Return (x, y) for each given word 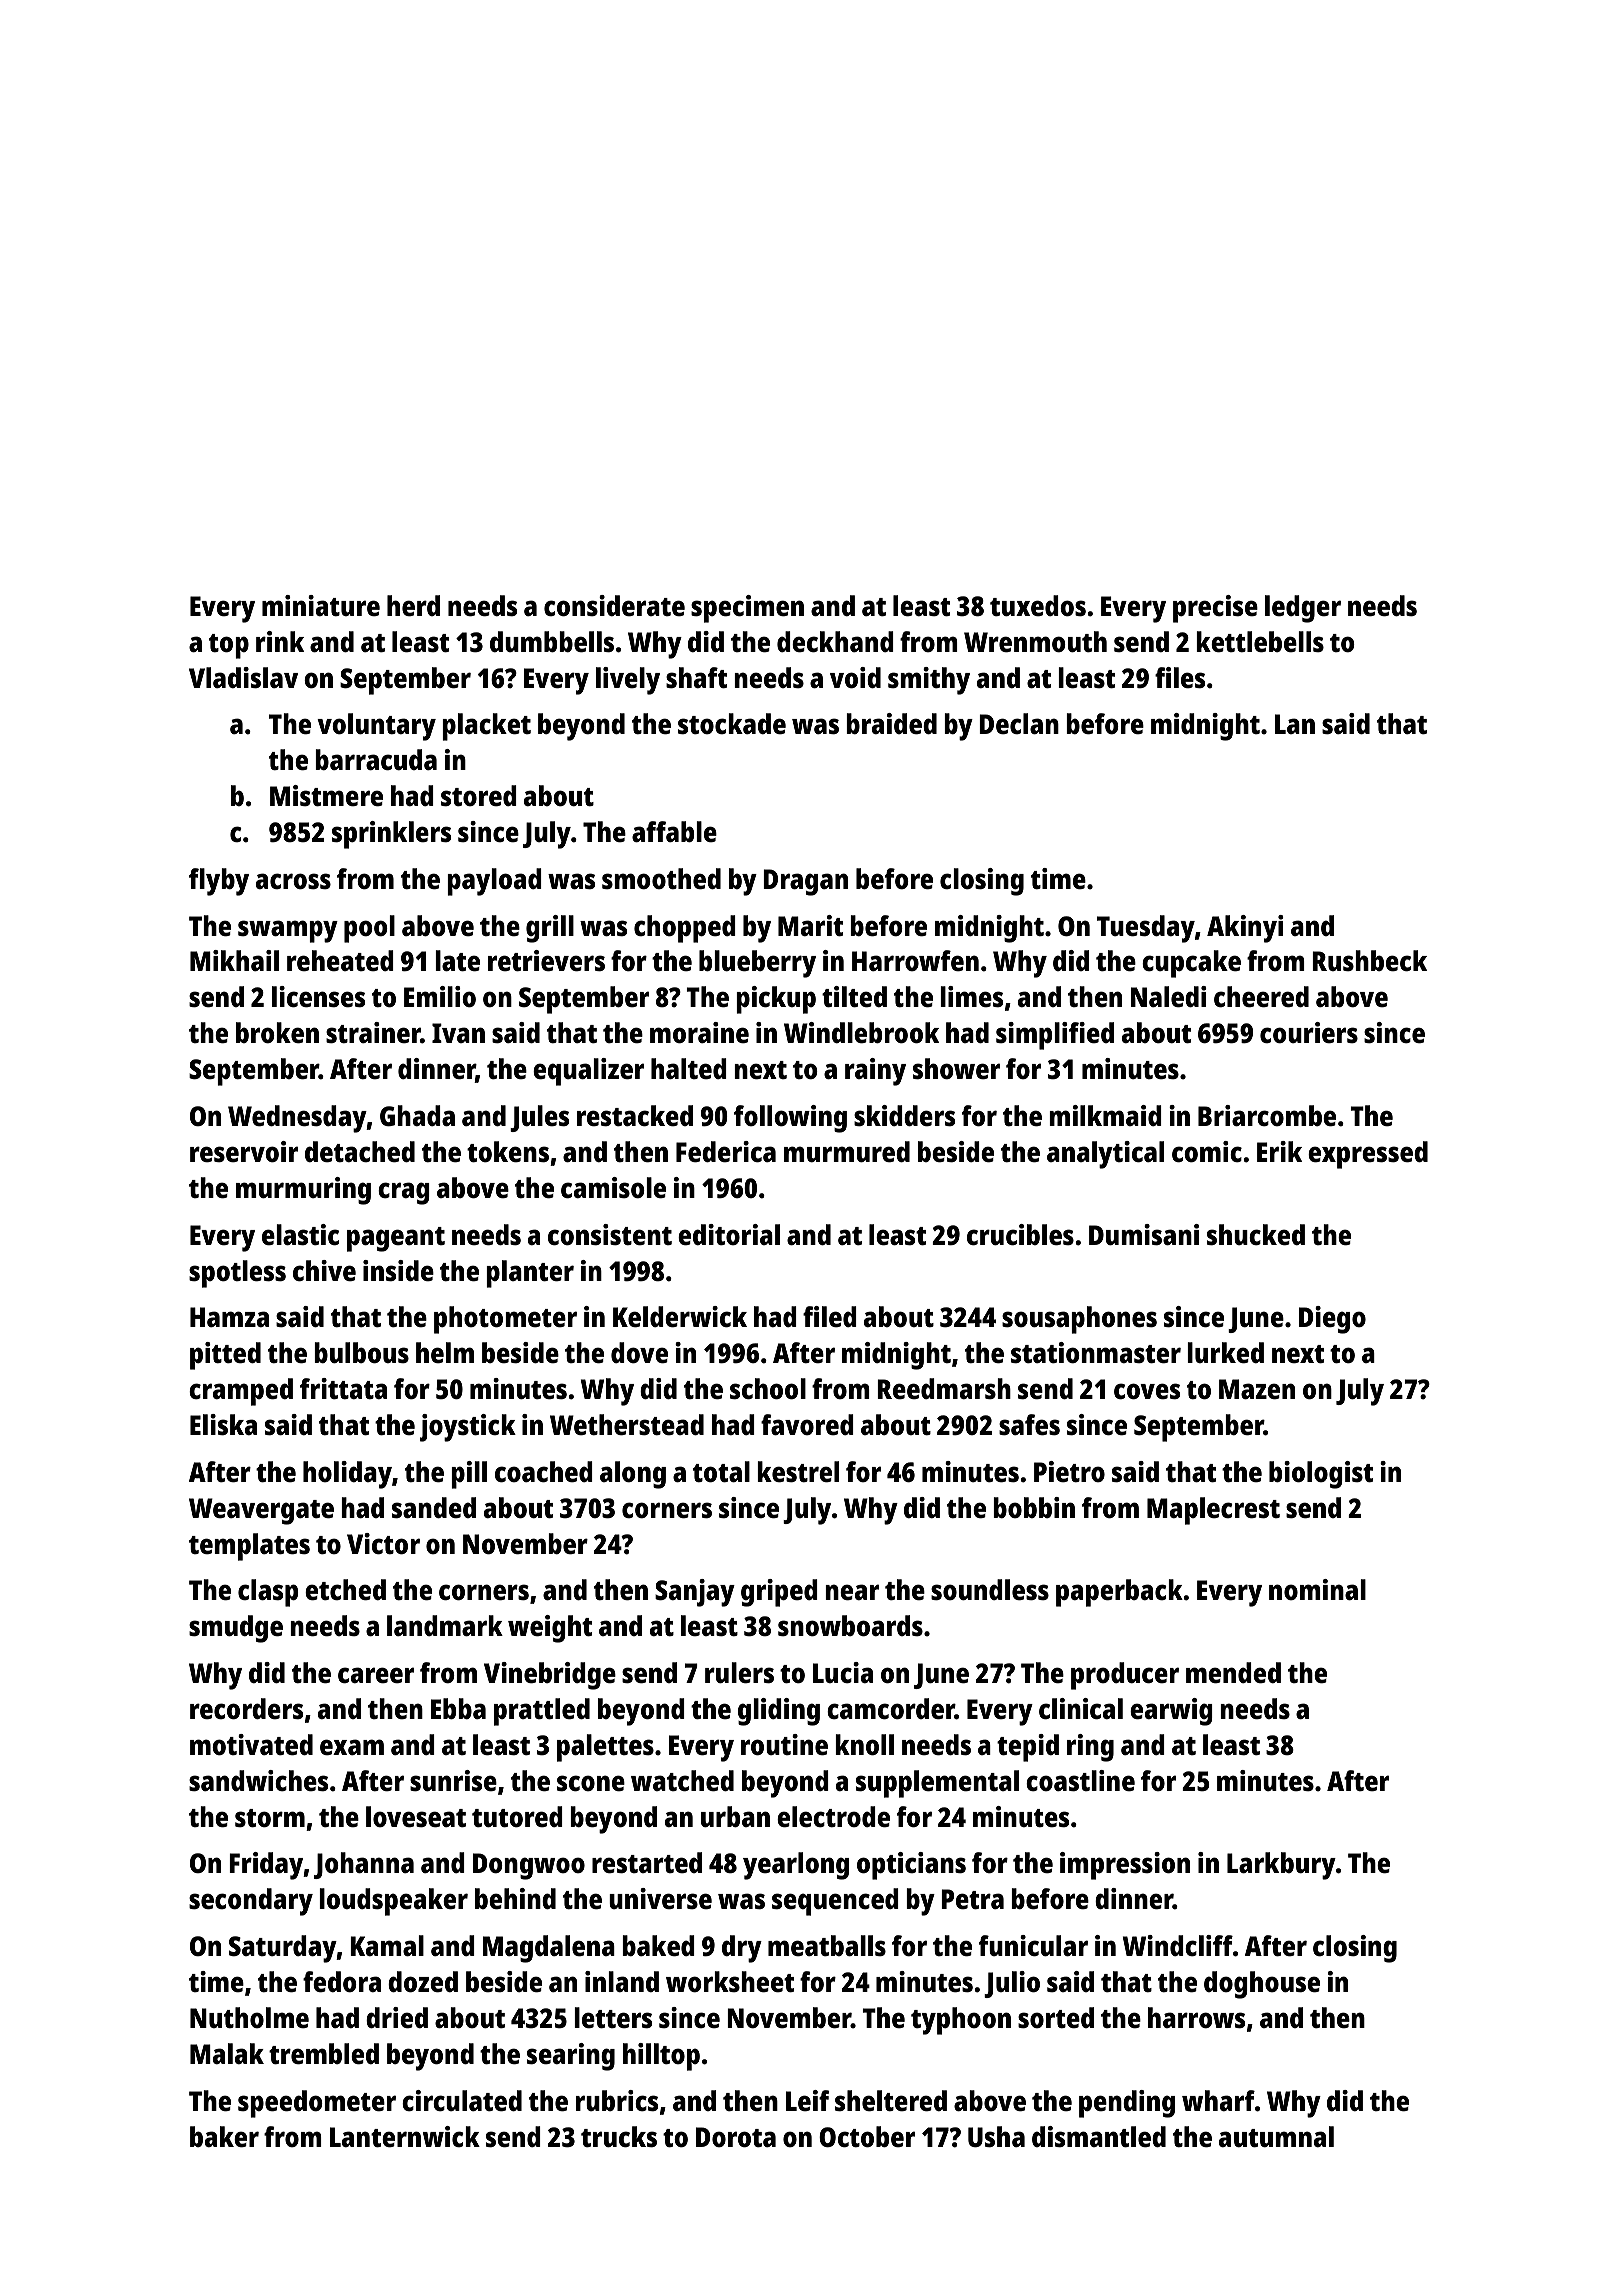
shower (956, 1068)
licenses (318, 997)
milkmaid (1105, 1115)
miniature (321, 605)
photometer (505, 1320)
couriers (1309, 1032)
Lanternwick (405, 2137)
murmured (847, 1152)
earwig (1171, 1712)
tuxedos (1038, 605)
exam (352, 1747)
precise (1215, 609)
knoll (864, 1745)
